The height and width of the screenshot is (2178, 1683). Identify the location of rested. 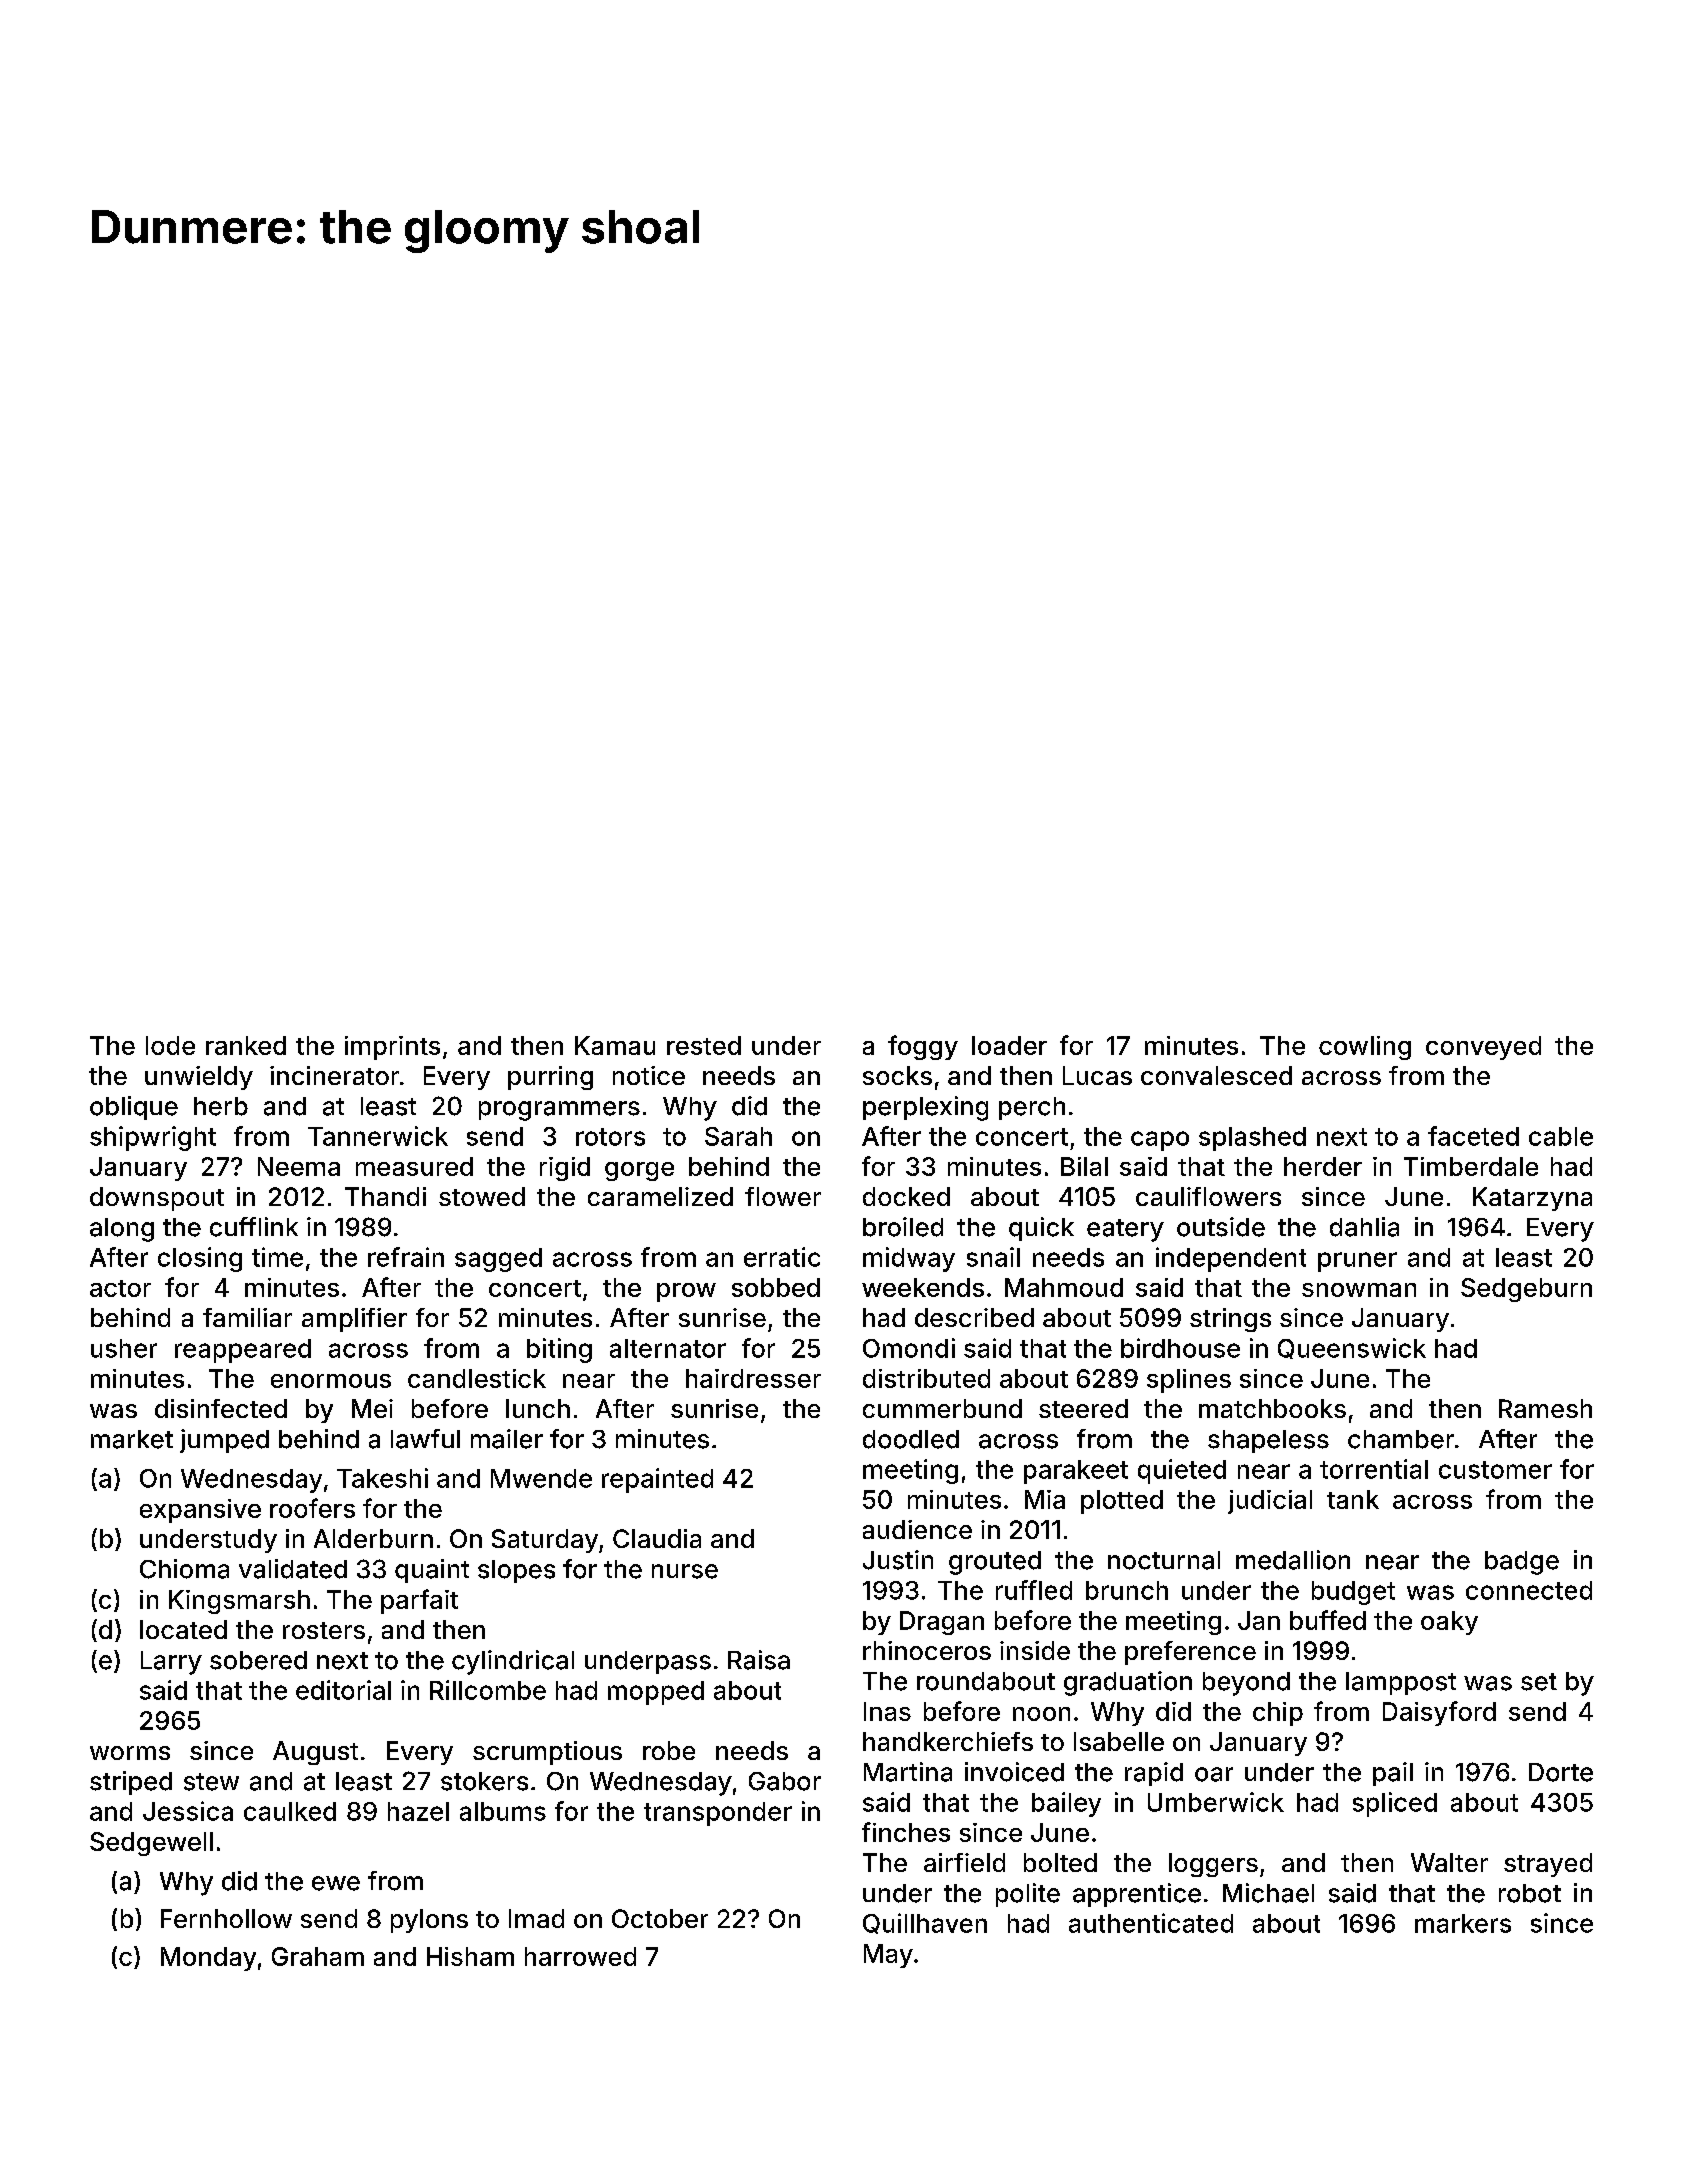
(704, 1045).
